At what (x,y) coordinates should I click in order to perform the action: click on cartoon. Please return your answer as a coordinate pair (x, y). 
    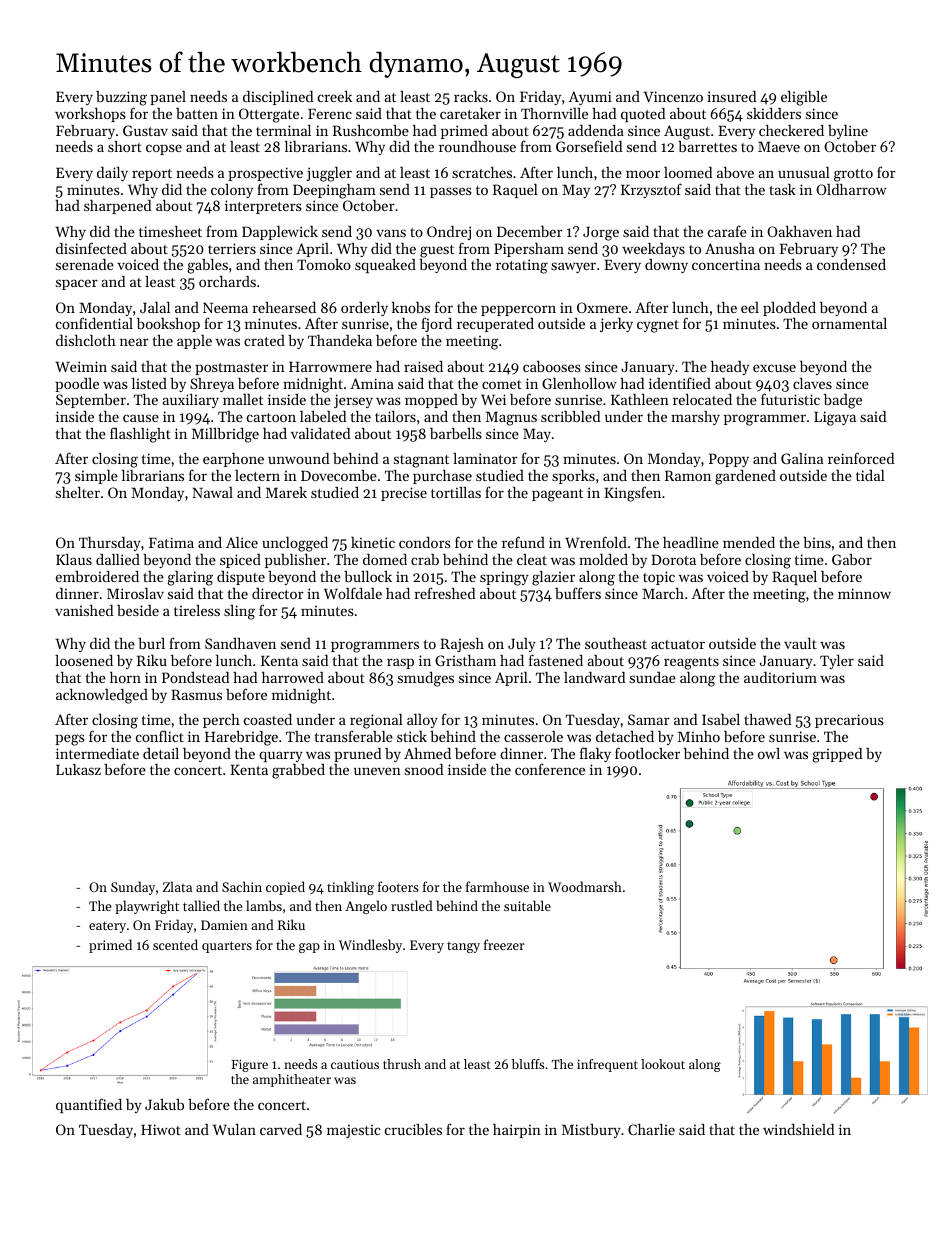
    Looking at the image, I should click on (271, 417).
